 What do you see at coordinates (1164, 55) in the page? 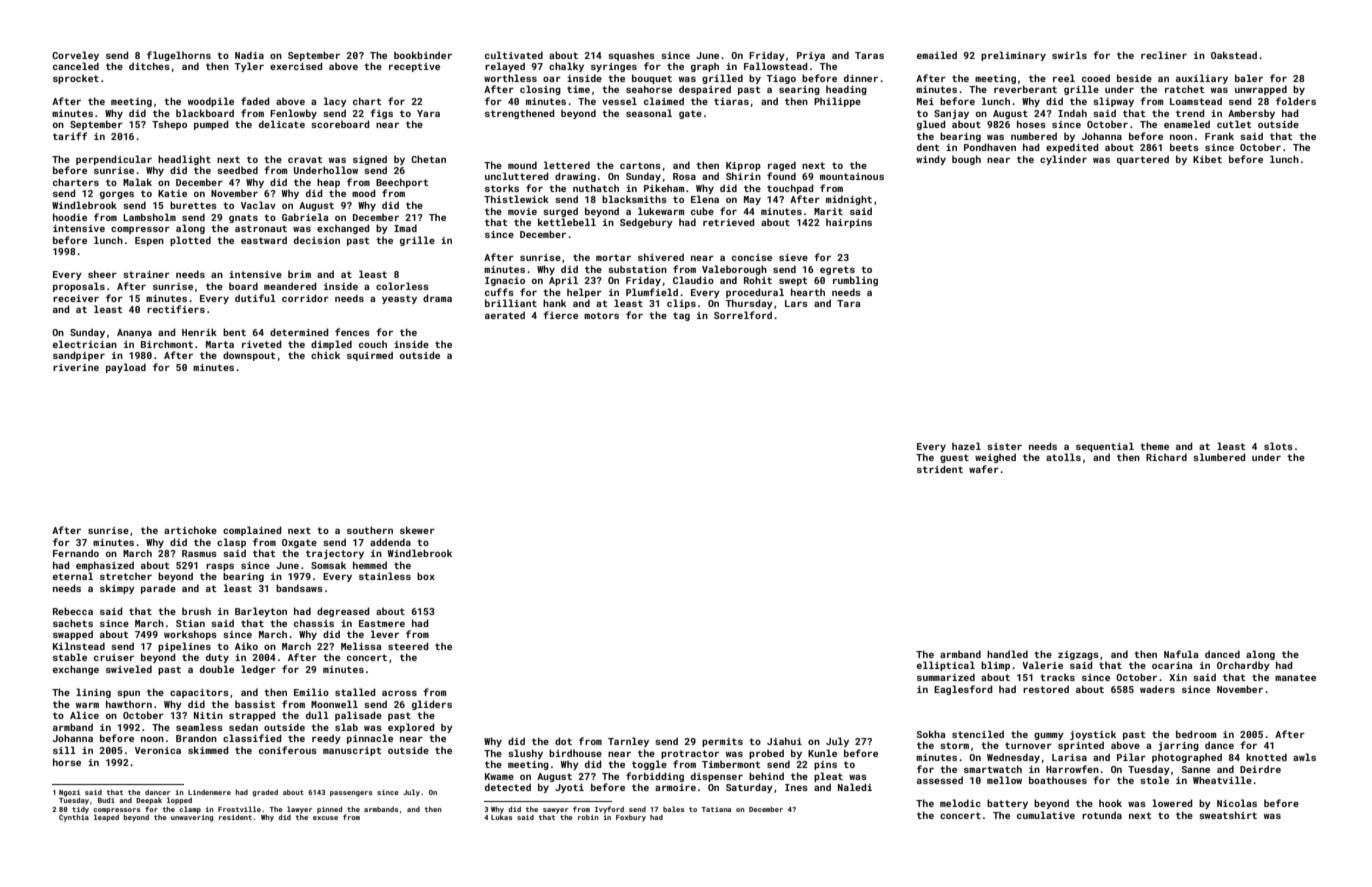
I see `recliner` at bounding box center [1164, 55].
